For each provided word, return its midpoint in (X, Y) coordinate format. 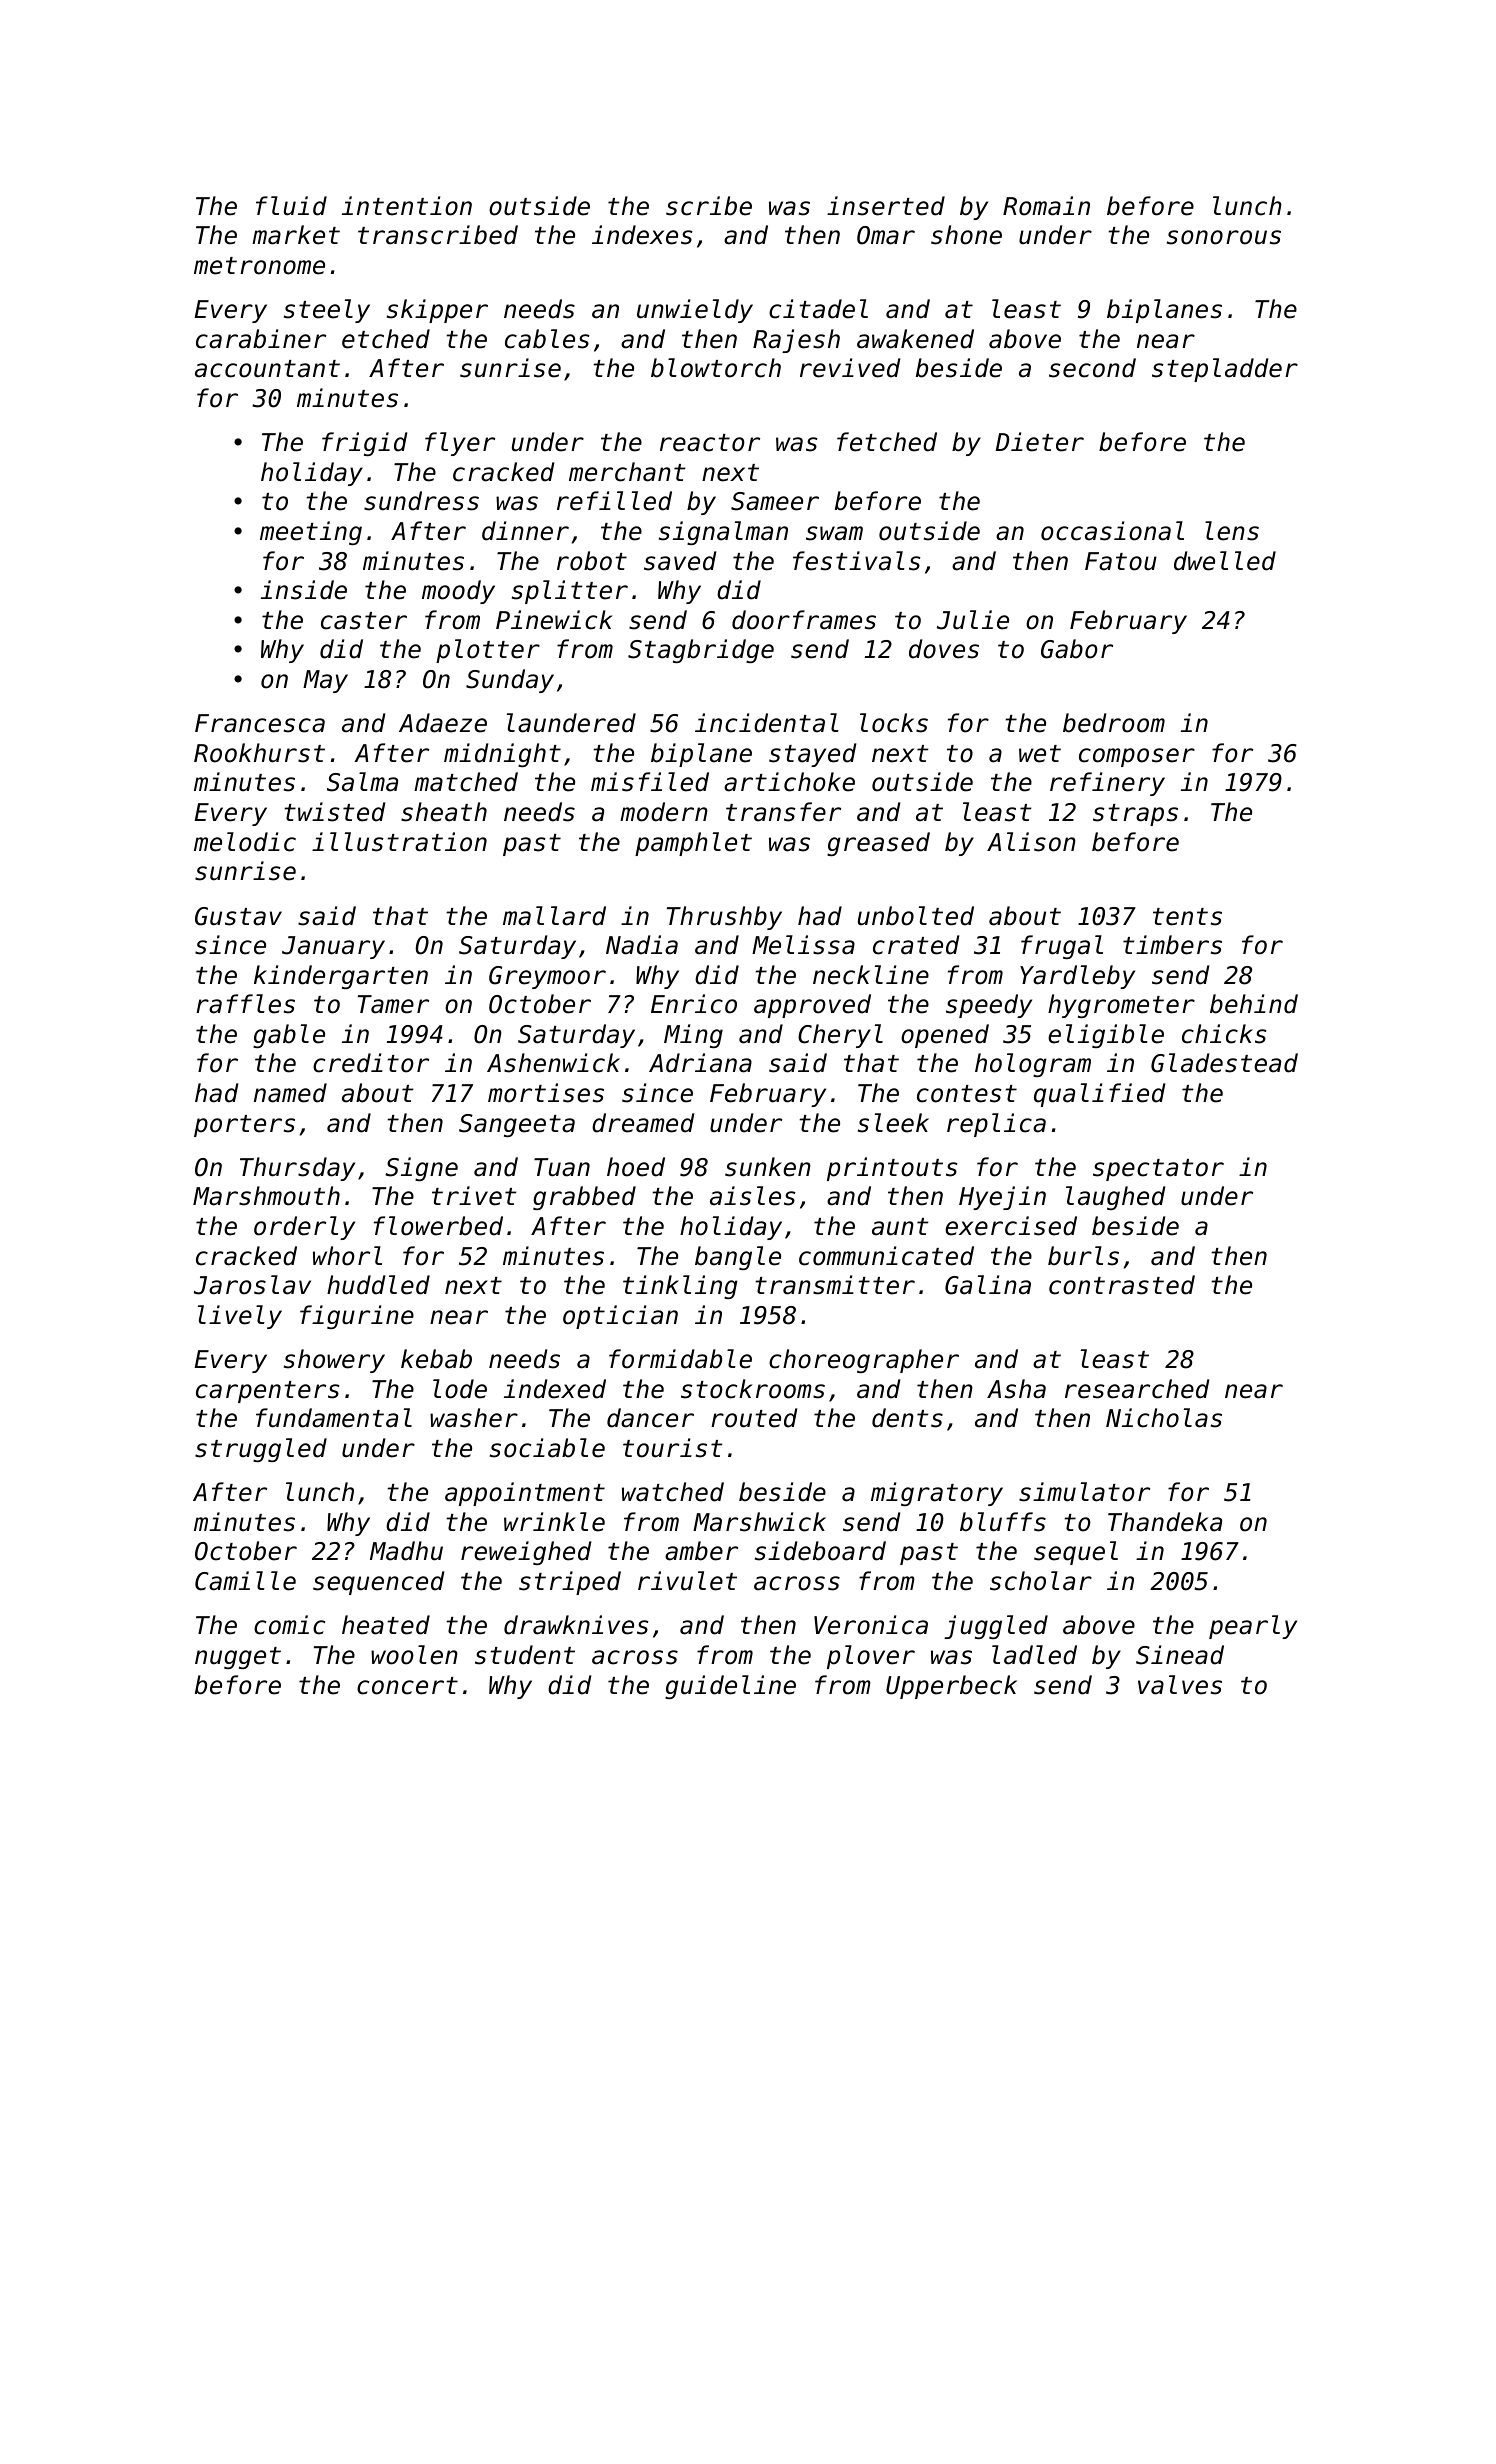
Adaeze (443, 723)
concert (407, 1686)
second (1092, 368)
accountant (267, 369)
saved (680, 561)
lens (1232, 531)
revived (850, 368)
